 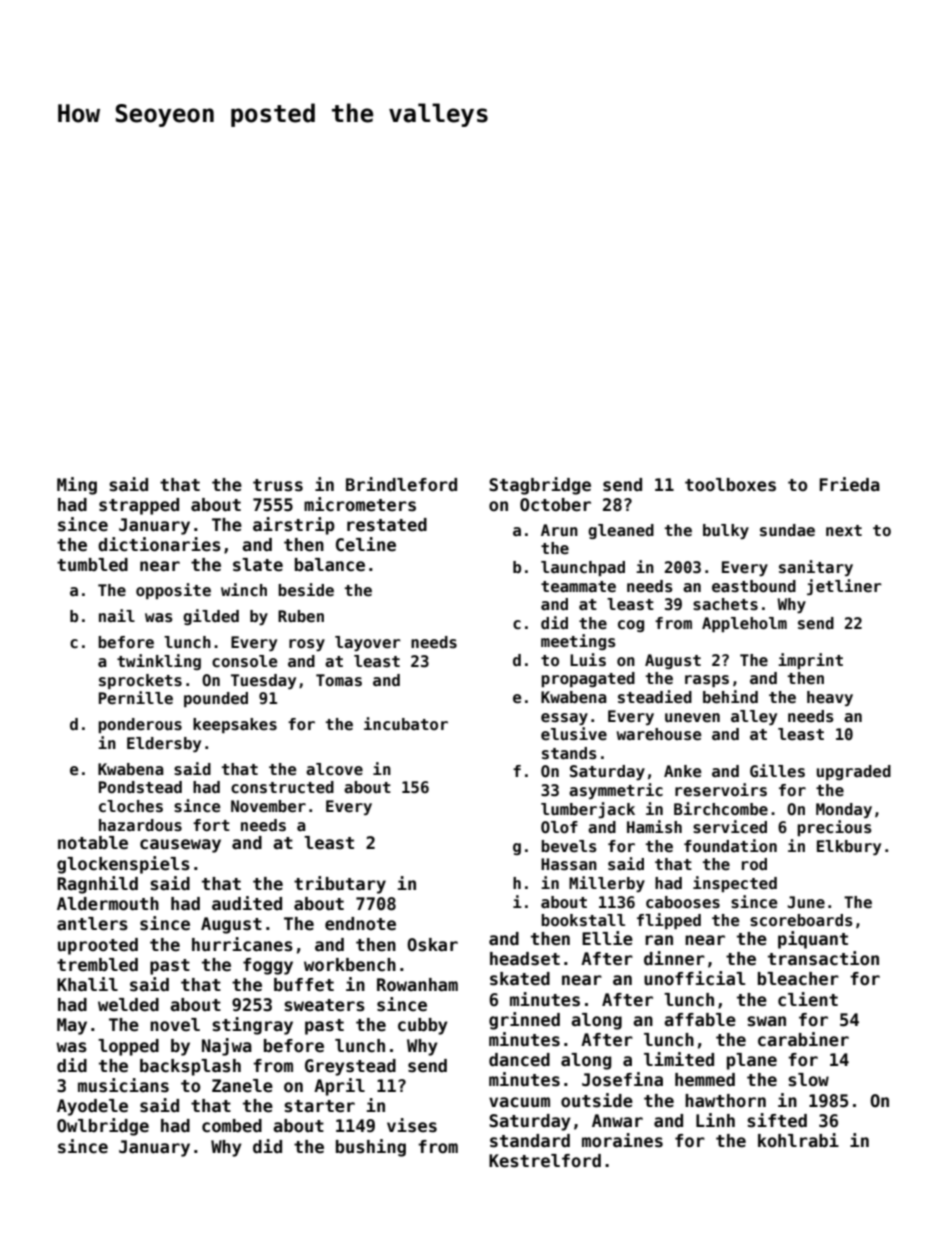 What do you see at coordinates (282, 787) in the page?
I see `constructed` at bounding box center [282, 787].
